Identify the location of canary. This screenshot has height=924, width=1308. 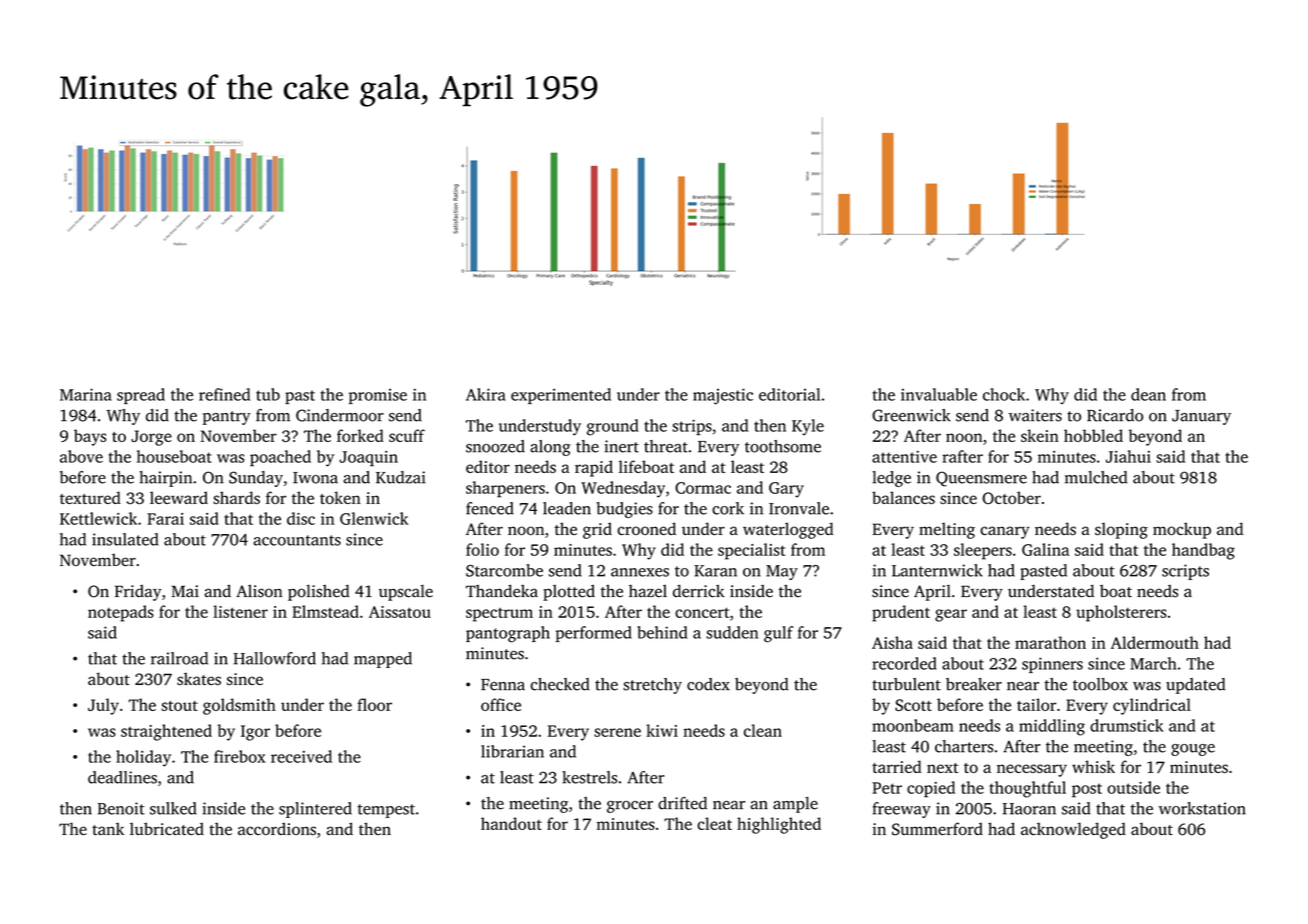
(1005, 532).
